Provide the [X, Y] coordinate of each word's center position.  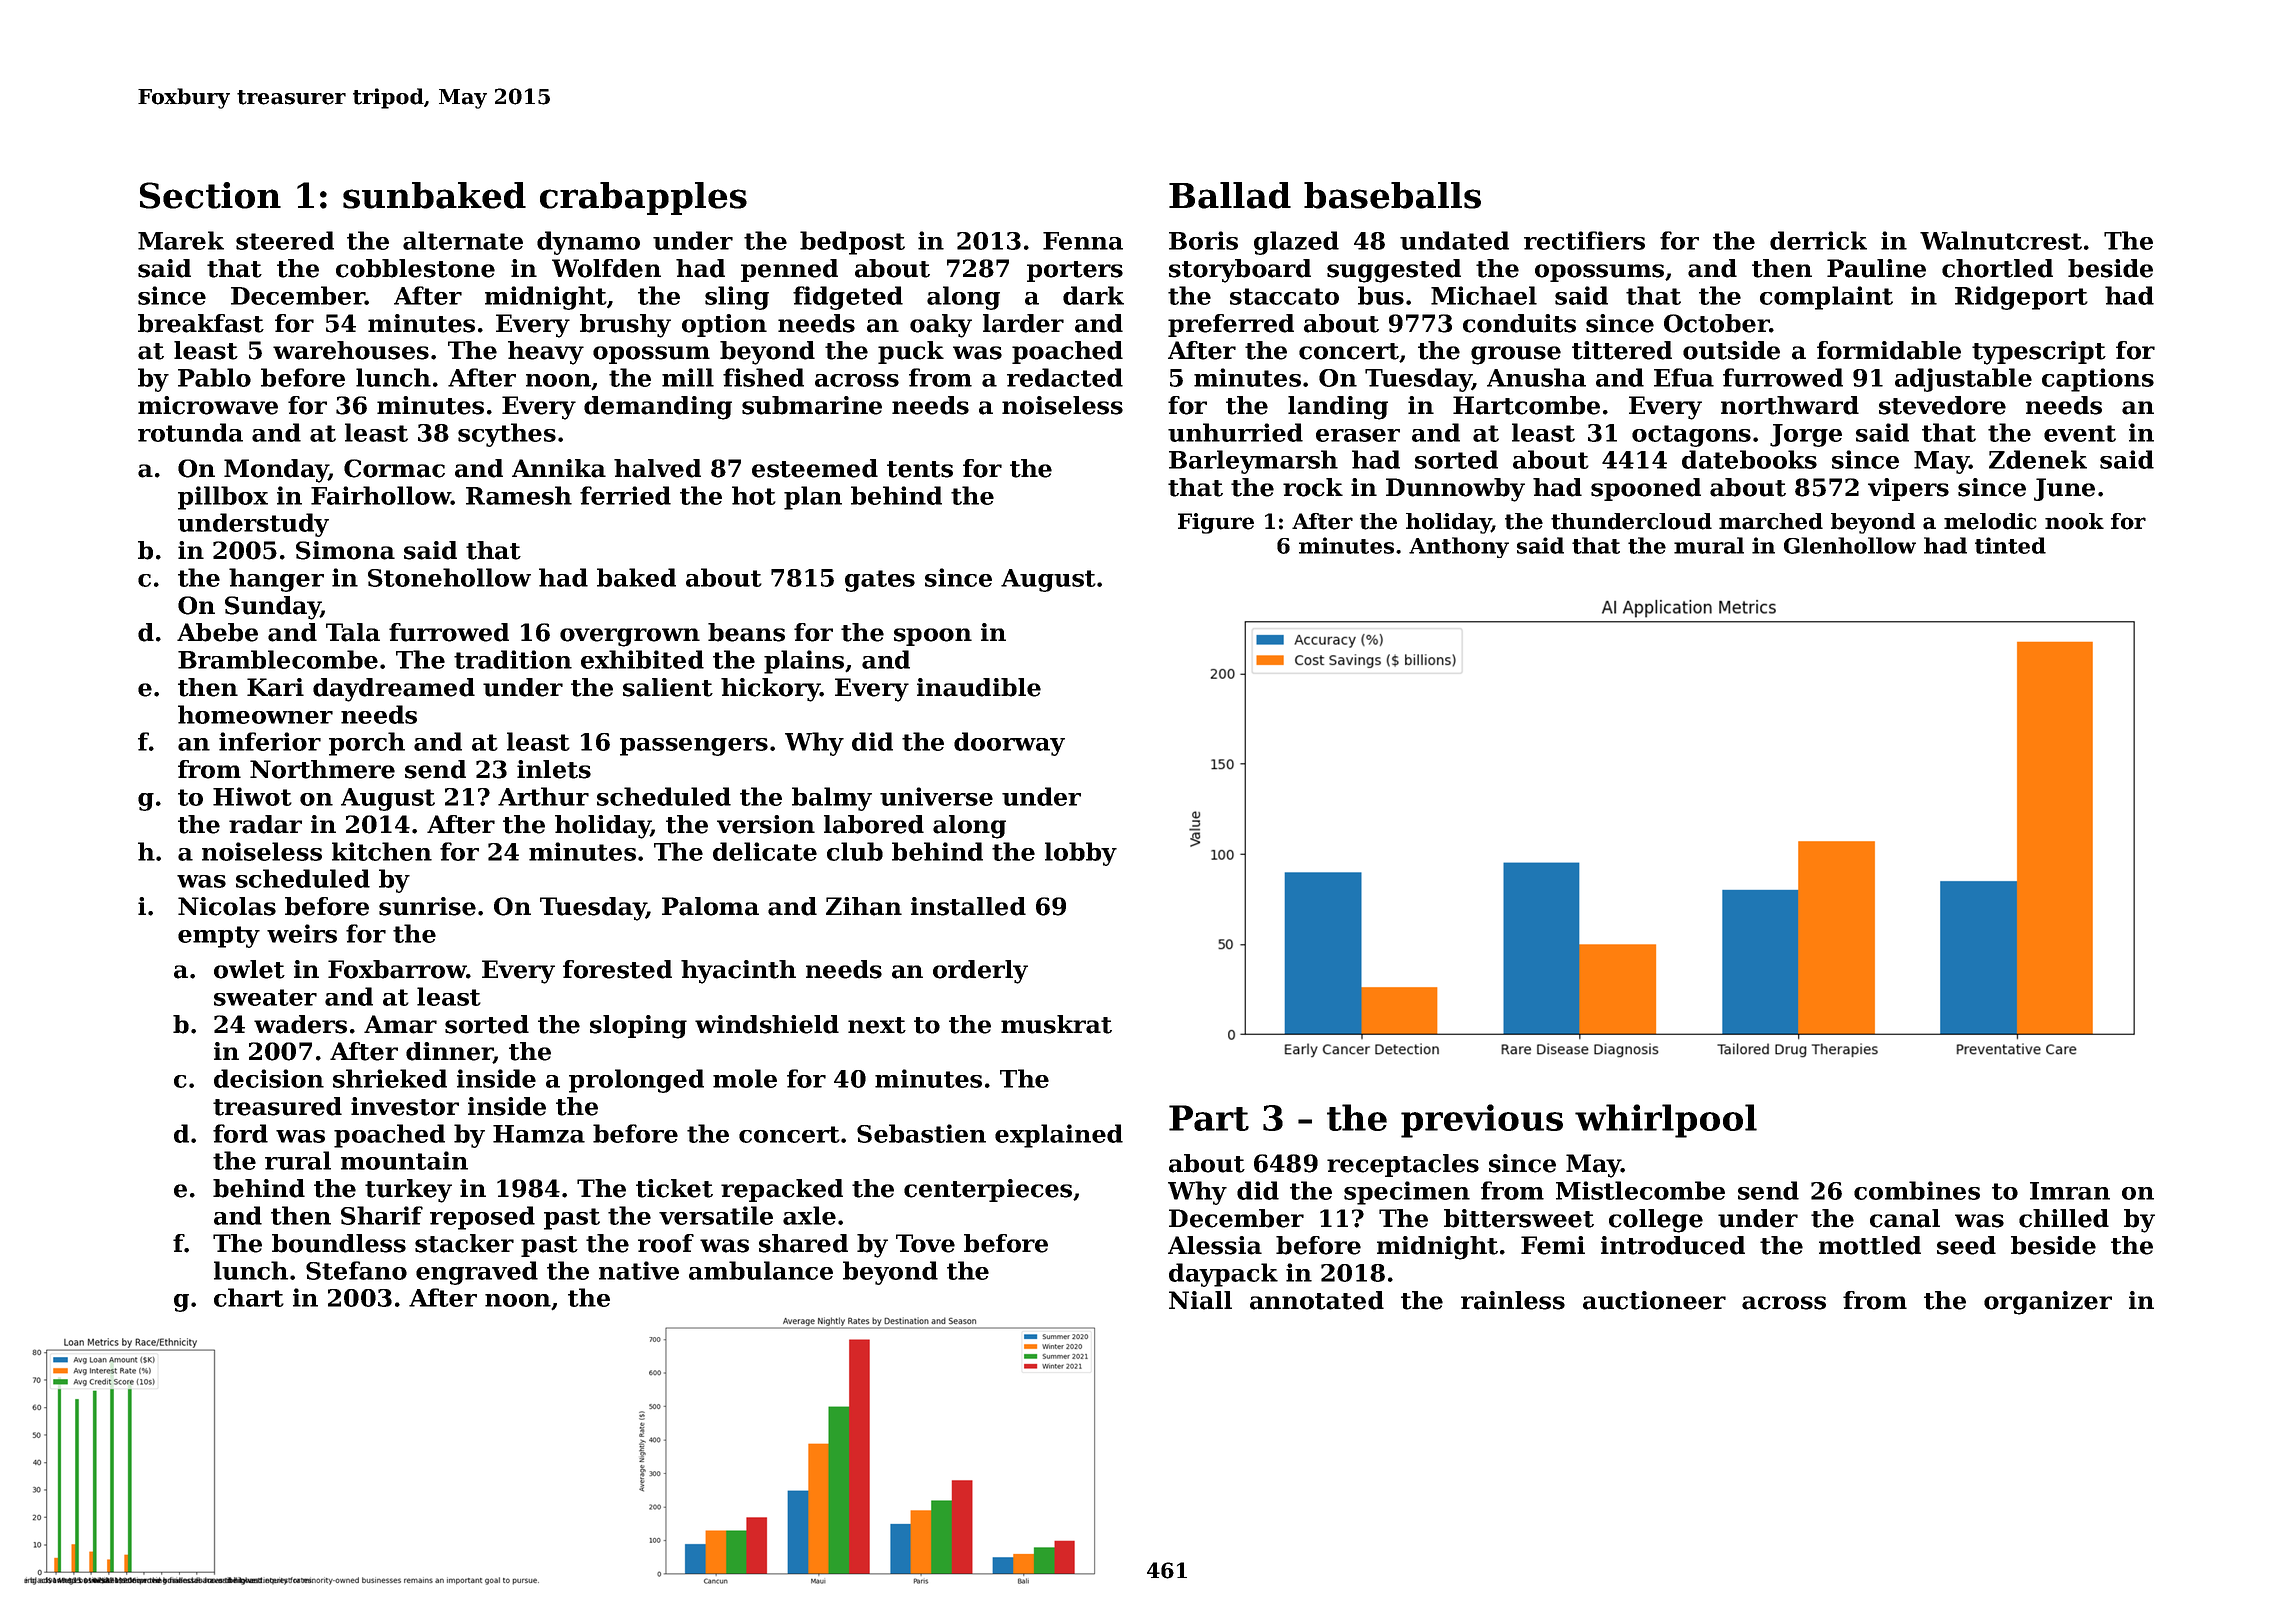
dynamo [588, 243]
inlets [554, 769]
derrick [1818, 240]
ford [240, 1133]
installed [968, 906]
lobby [1081, 854]
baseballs [1392, 195]
